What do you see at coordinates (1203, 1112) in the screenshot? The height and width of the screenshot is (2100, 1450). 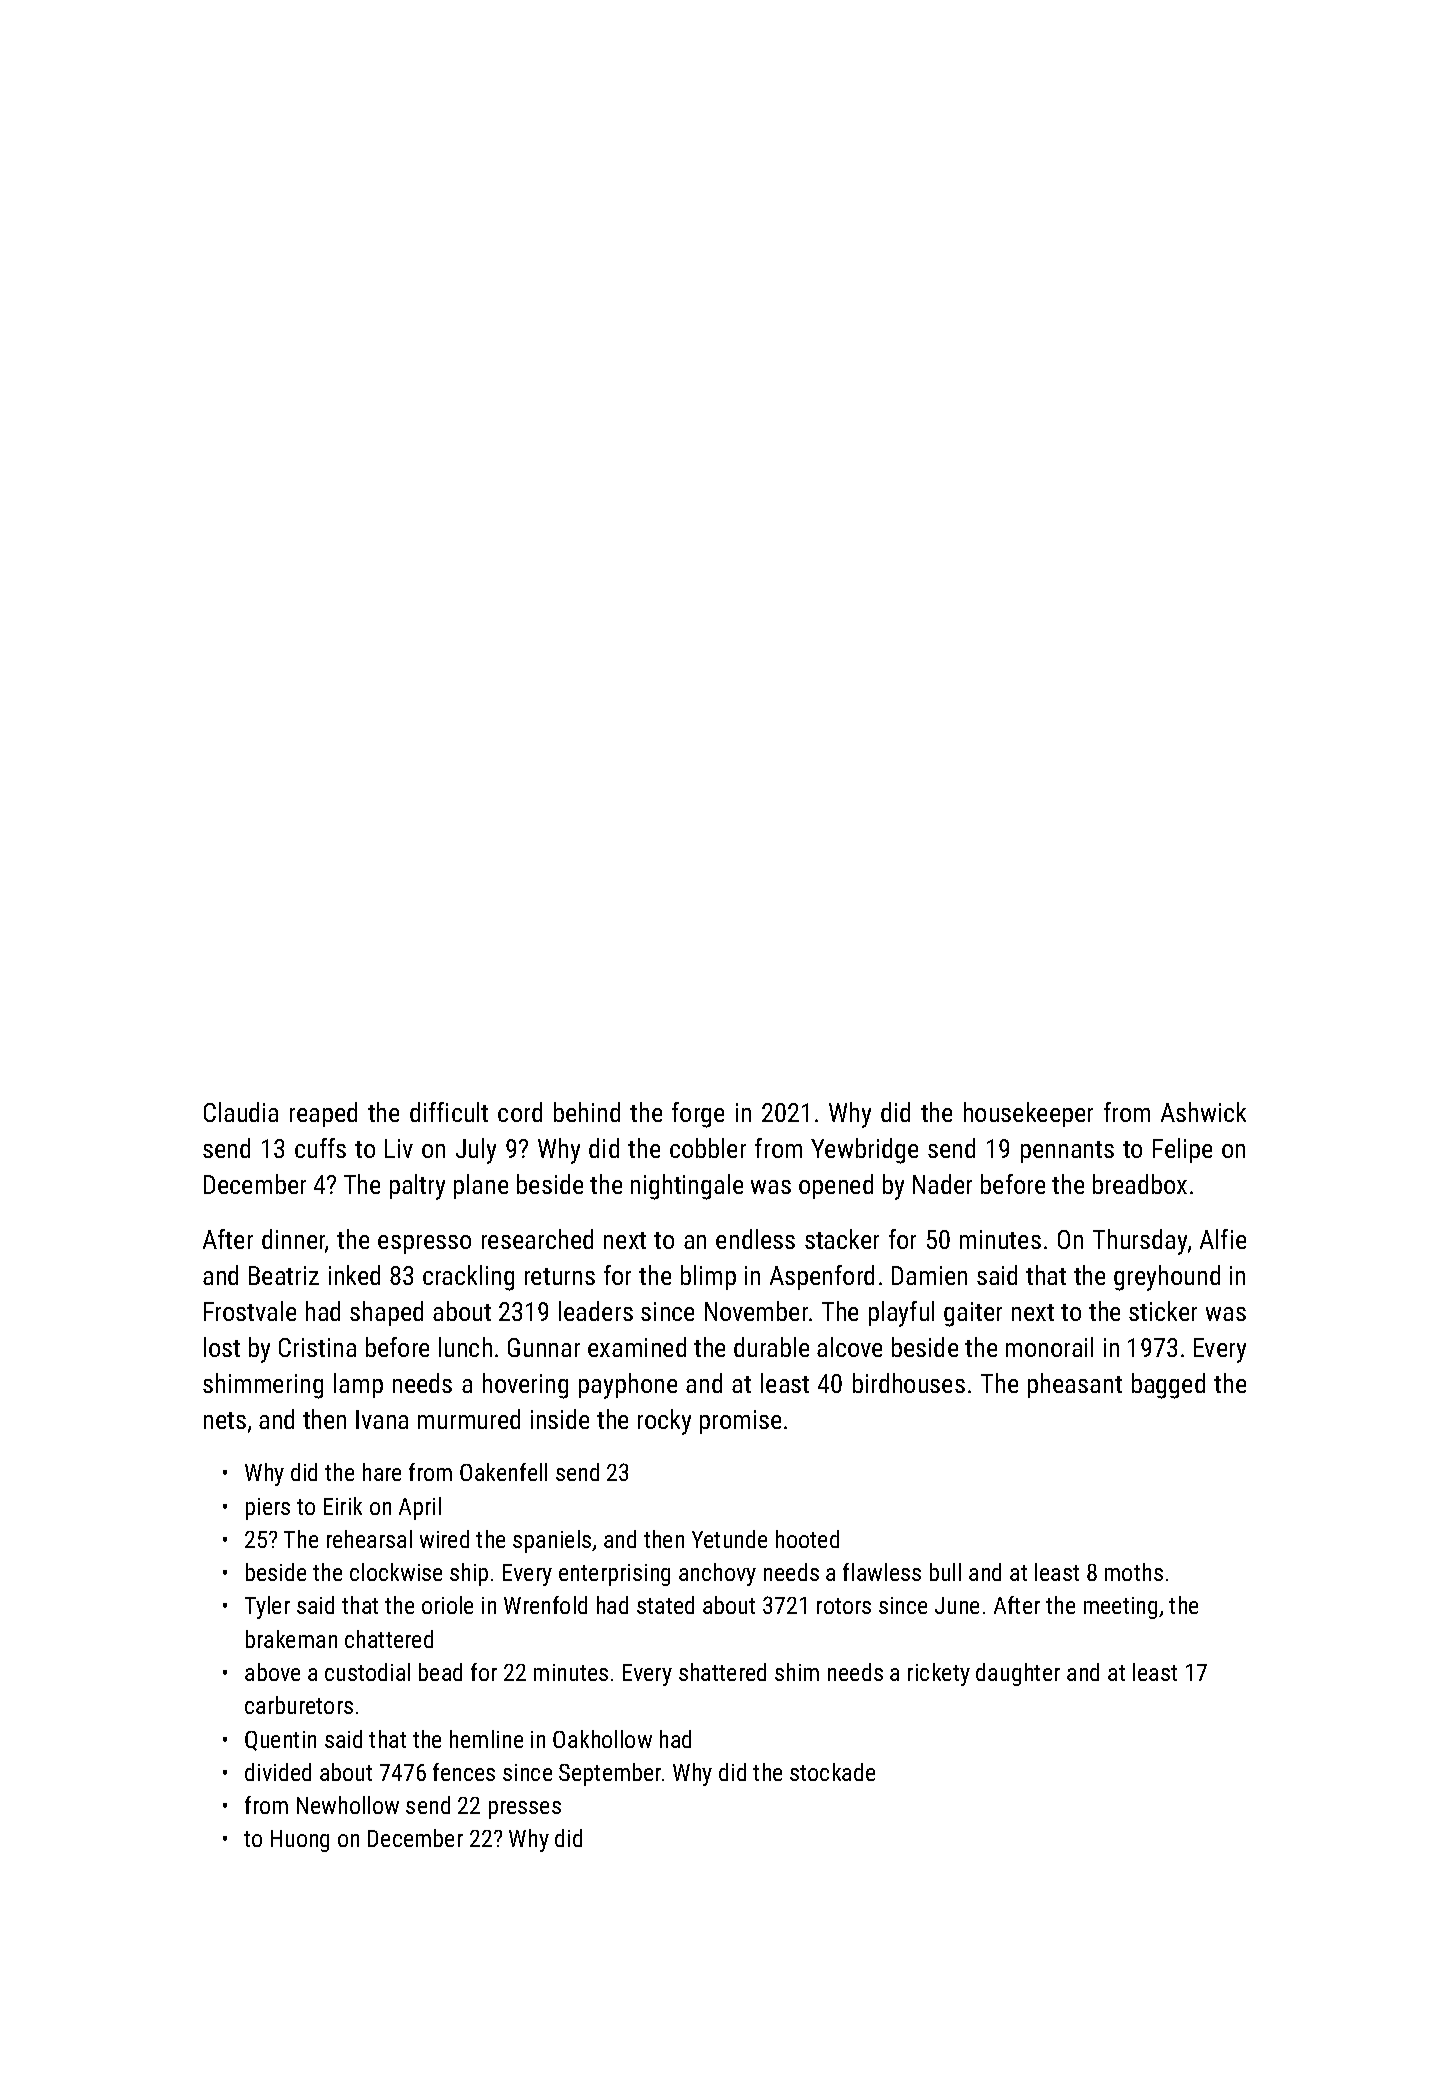 I see `Ashwick` at bounding box center [1203, 1112].
